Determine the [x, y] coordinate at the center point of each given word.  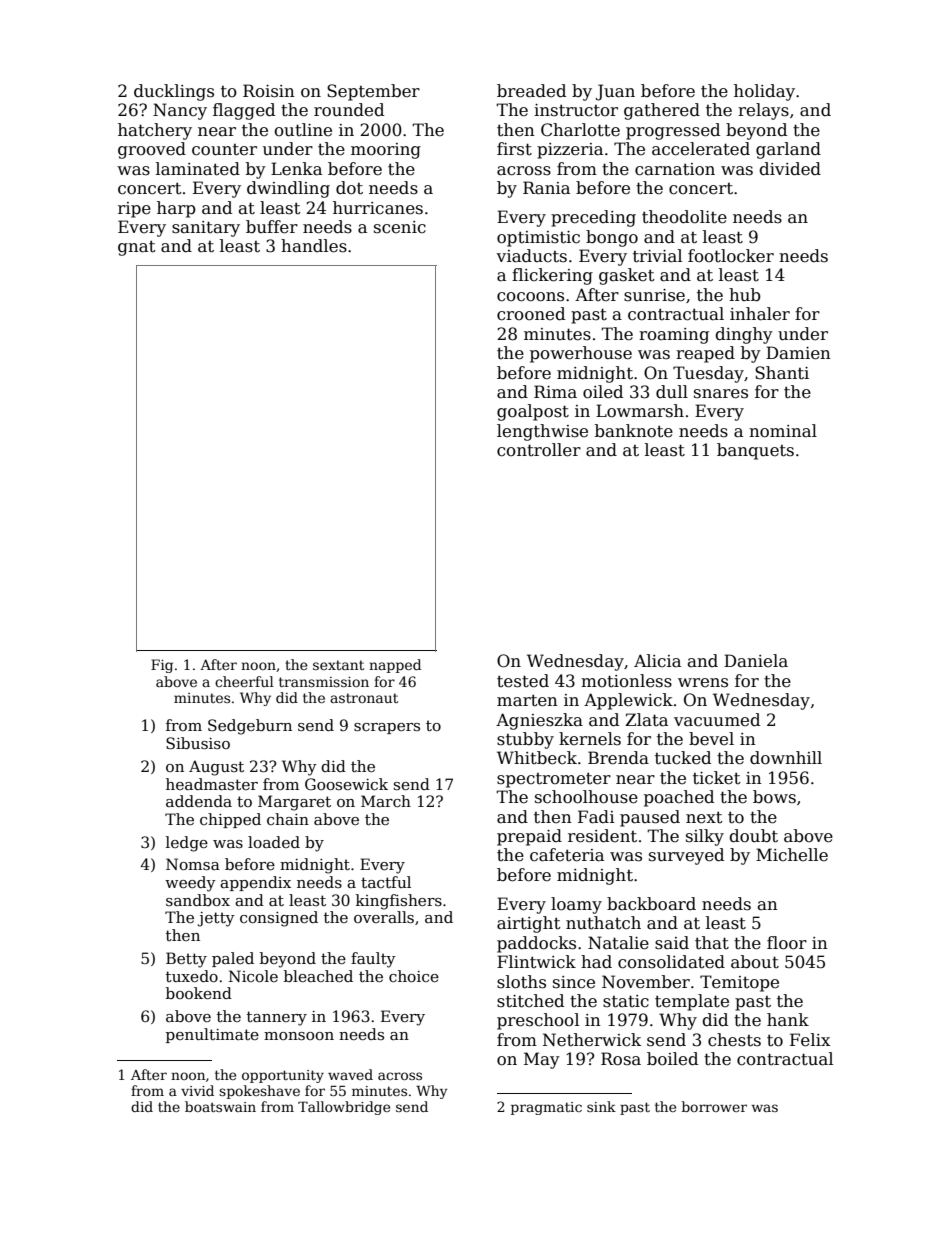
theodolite [684, 217]
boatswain [220, 1106]
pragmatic [546, 1108]
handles [314, 246]
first [514, 149]
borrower [714, 1106]
